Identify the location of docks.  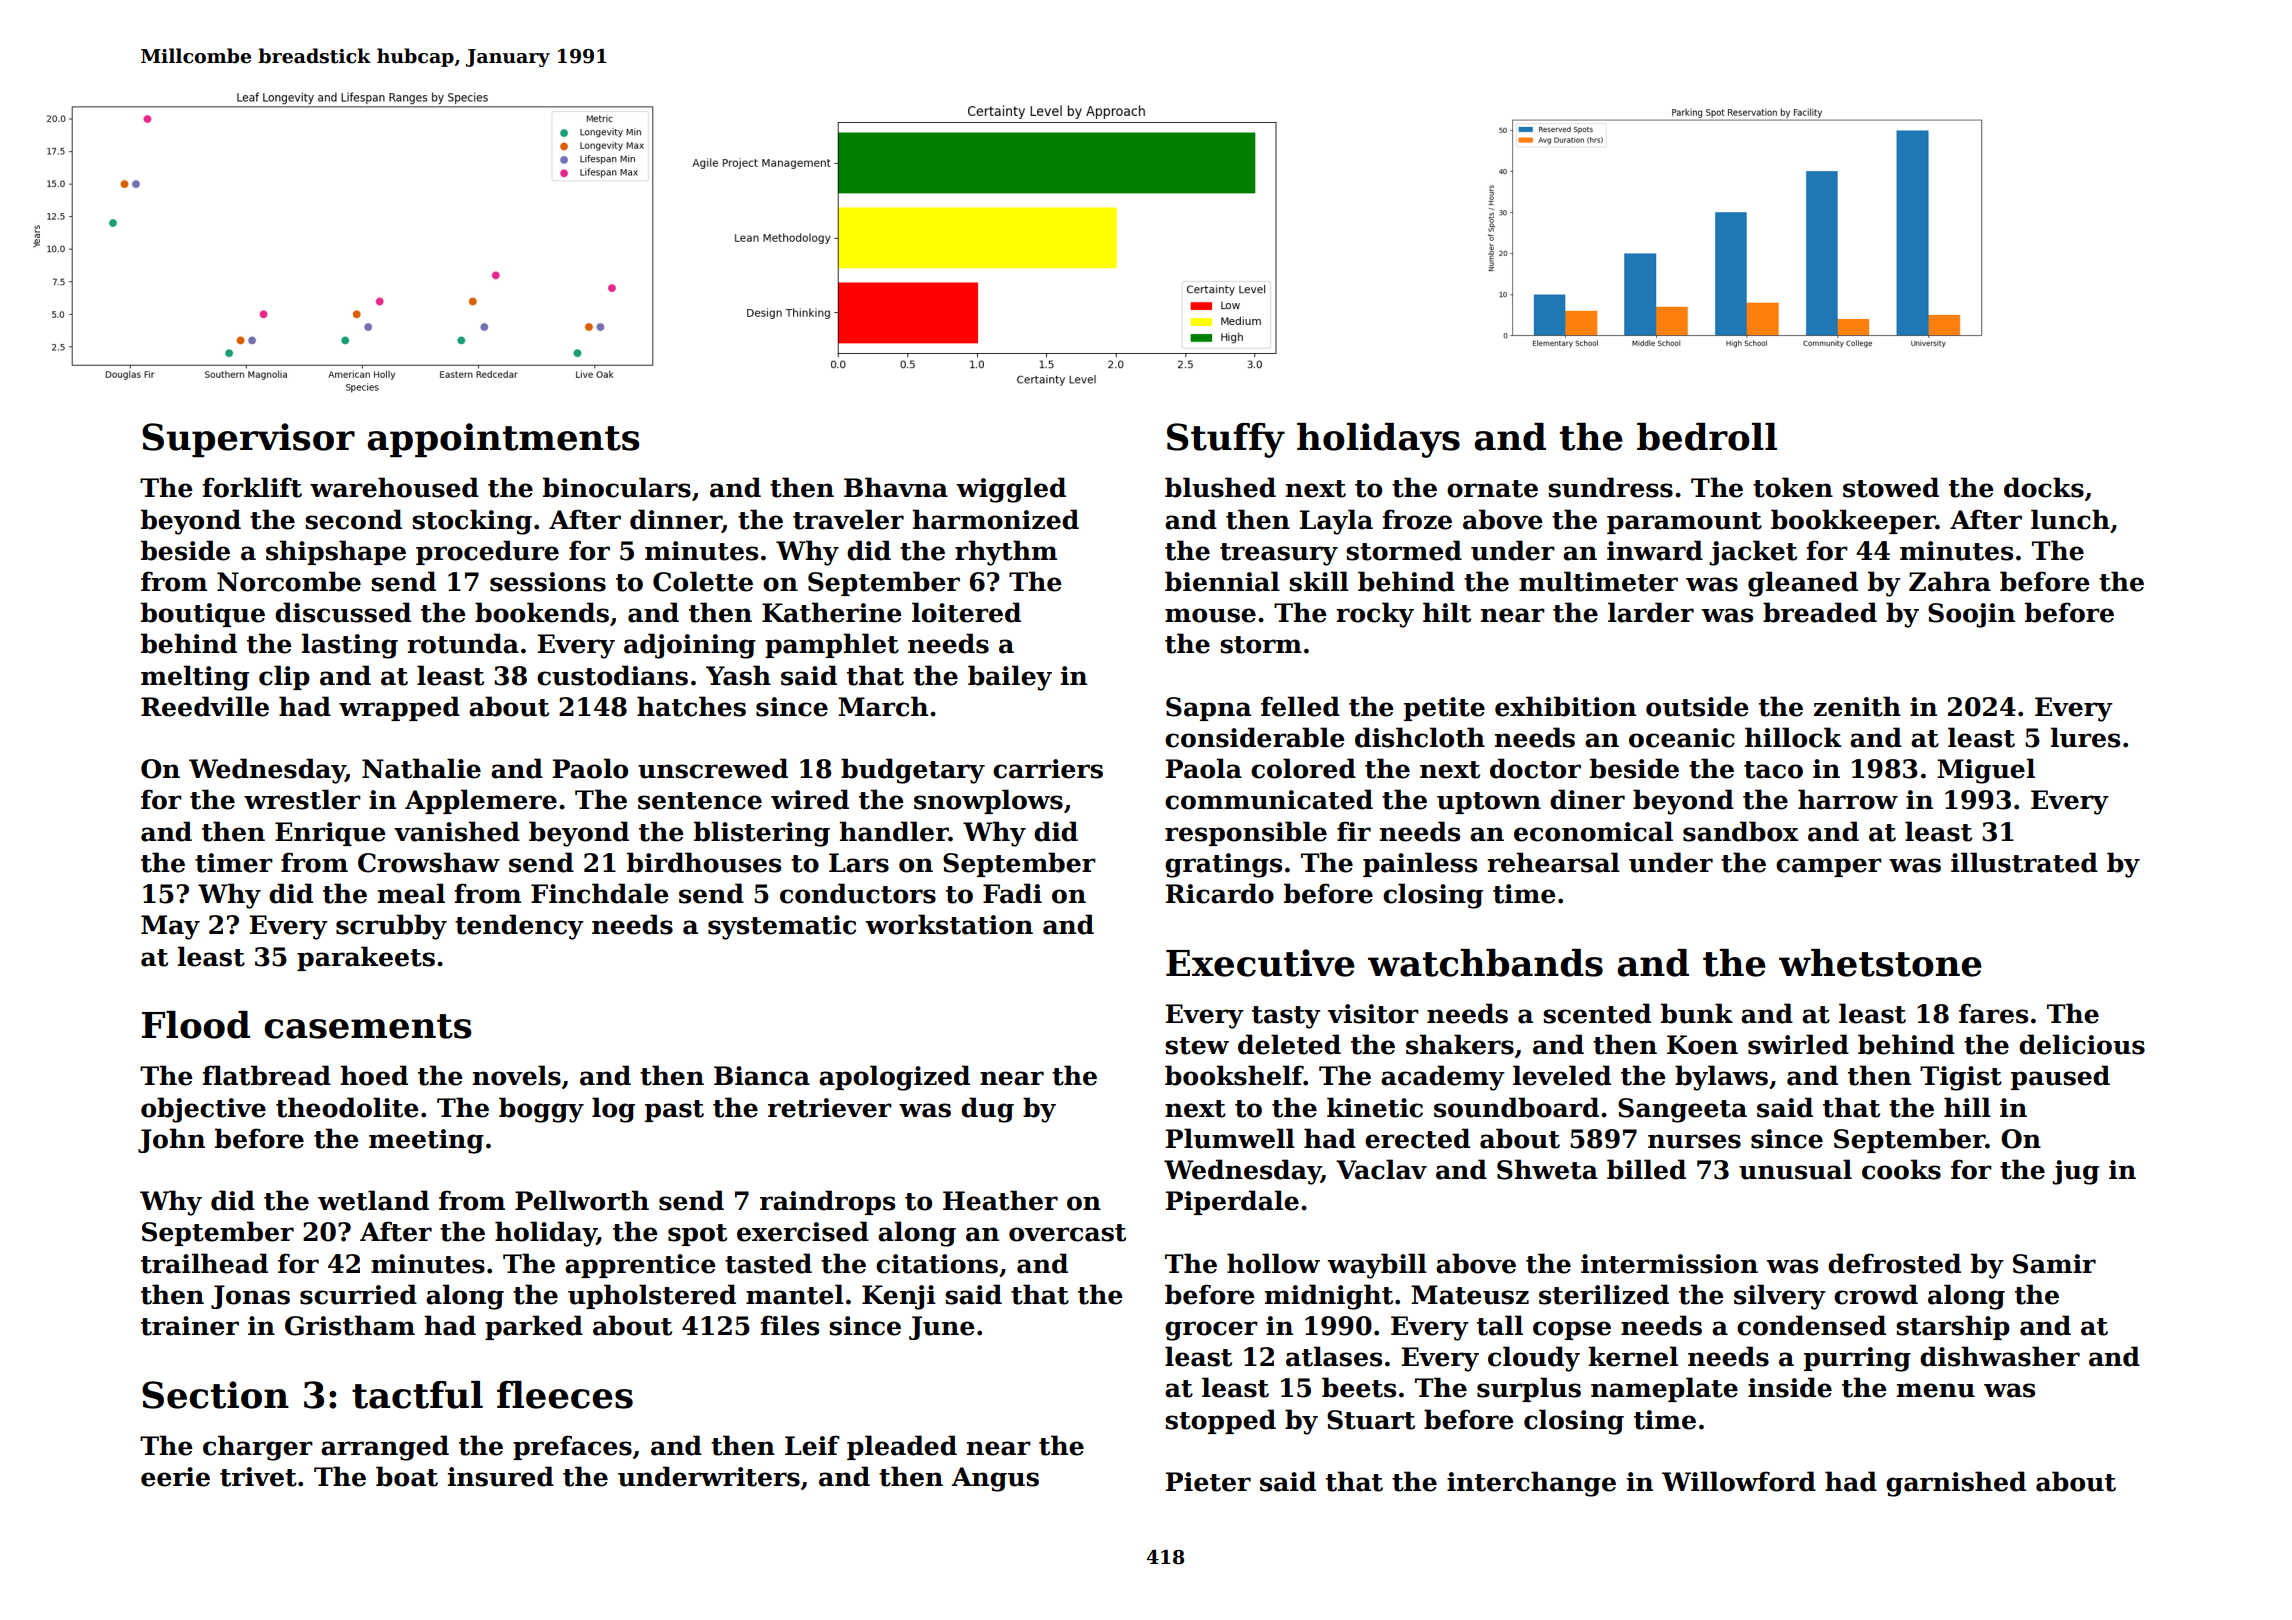
(2044, 487).
